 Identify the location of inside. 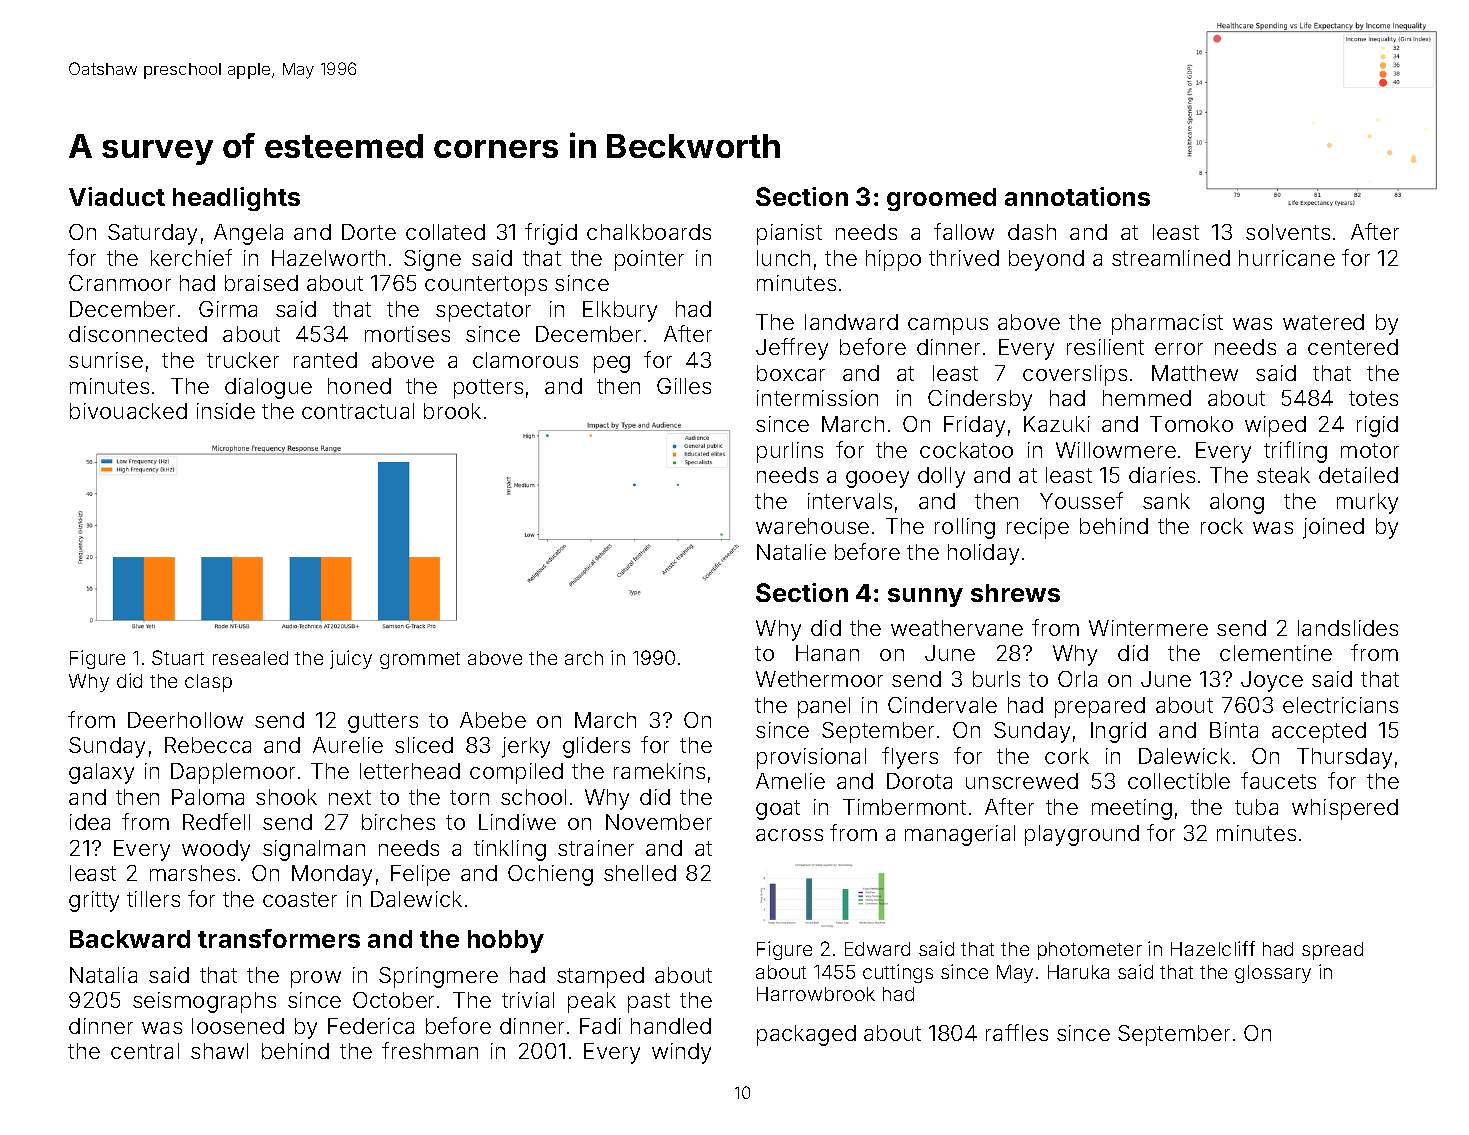
(226, 411).
